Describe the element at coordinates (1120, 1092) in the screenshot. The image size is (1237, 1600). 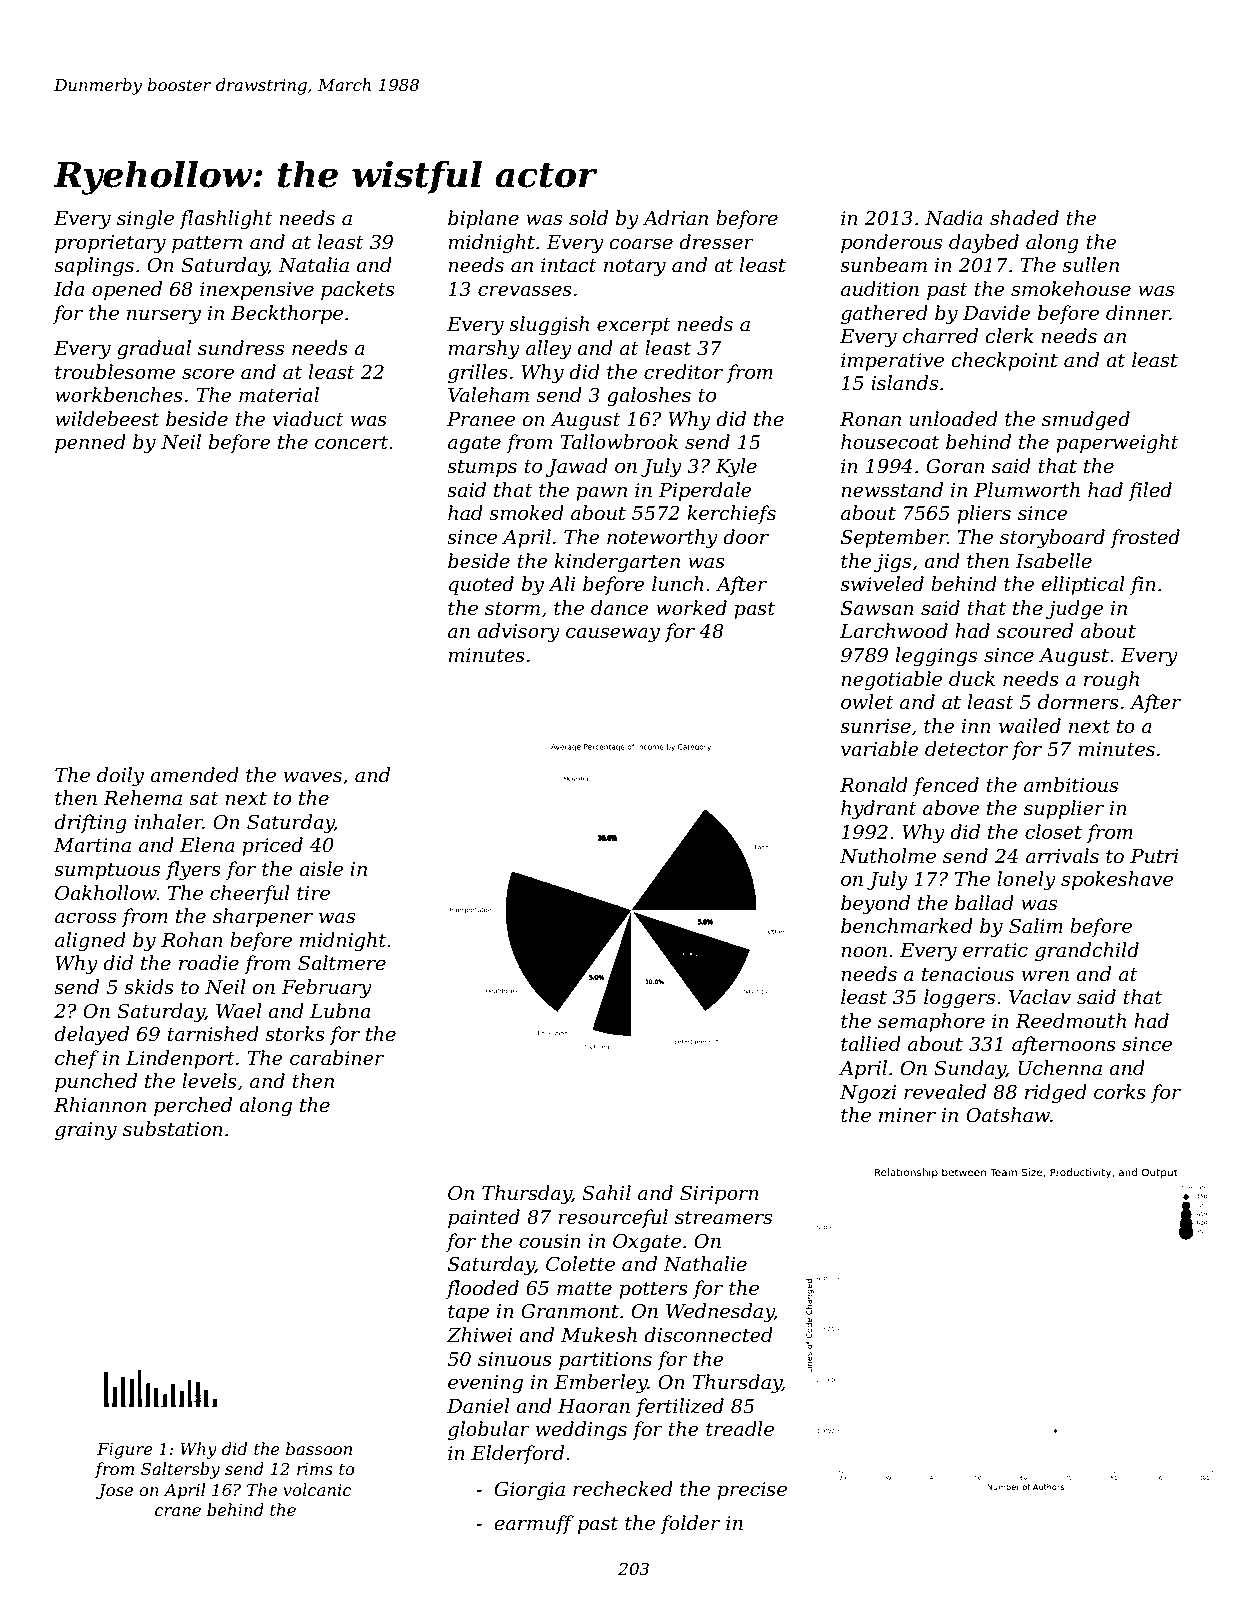
I see `corks` at that location.
